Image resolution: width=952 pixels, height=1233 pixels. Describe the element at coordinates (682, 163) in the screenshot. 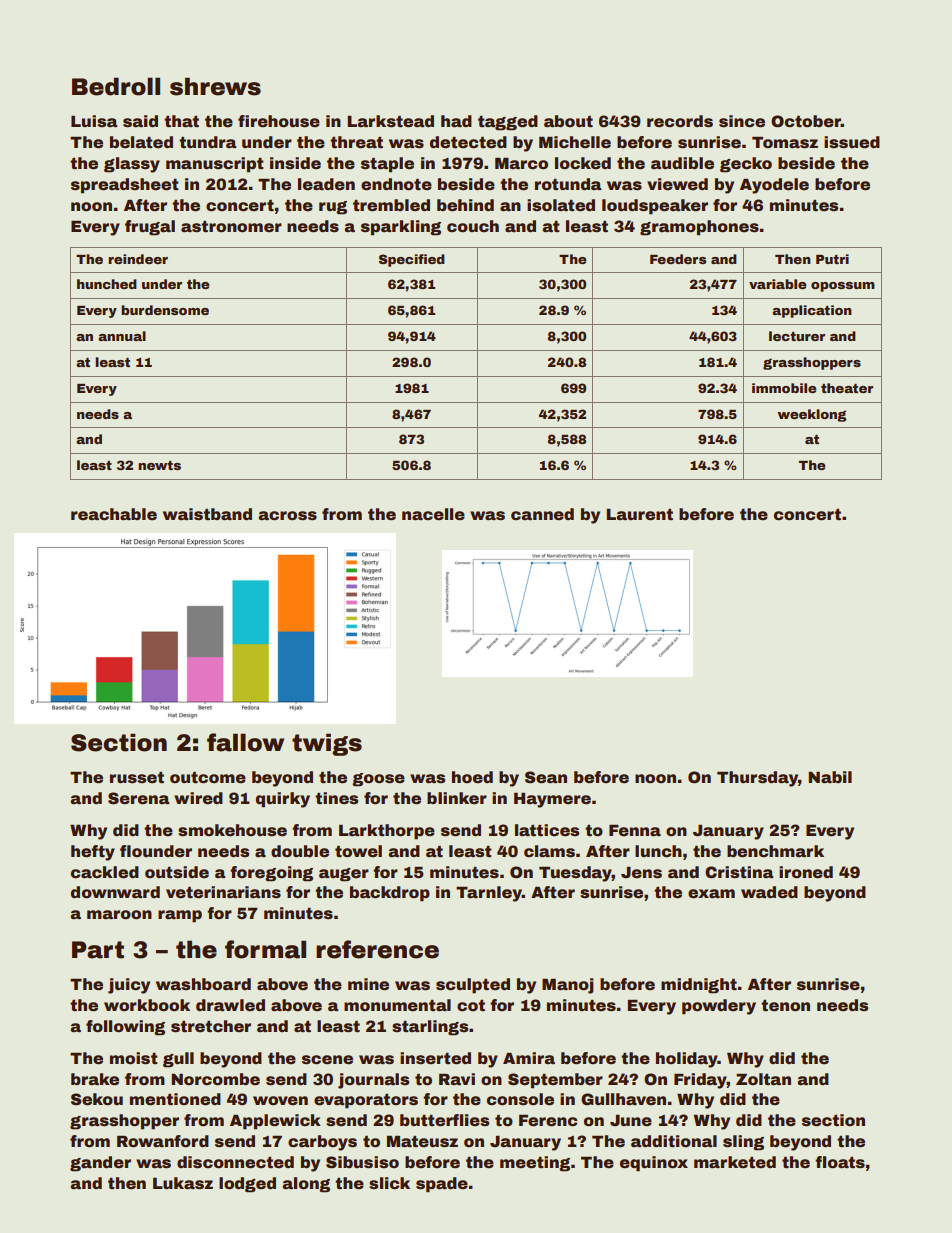

I see `audible` at that location.
